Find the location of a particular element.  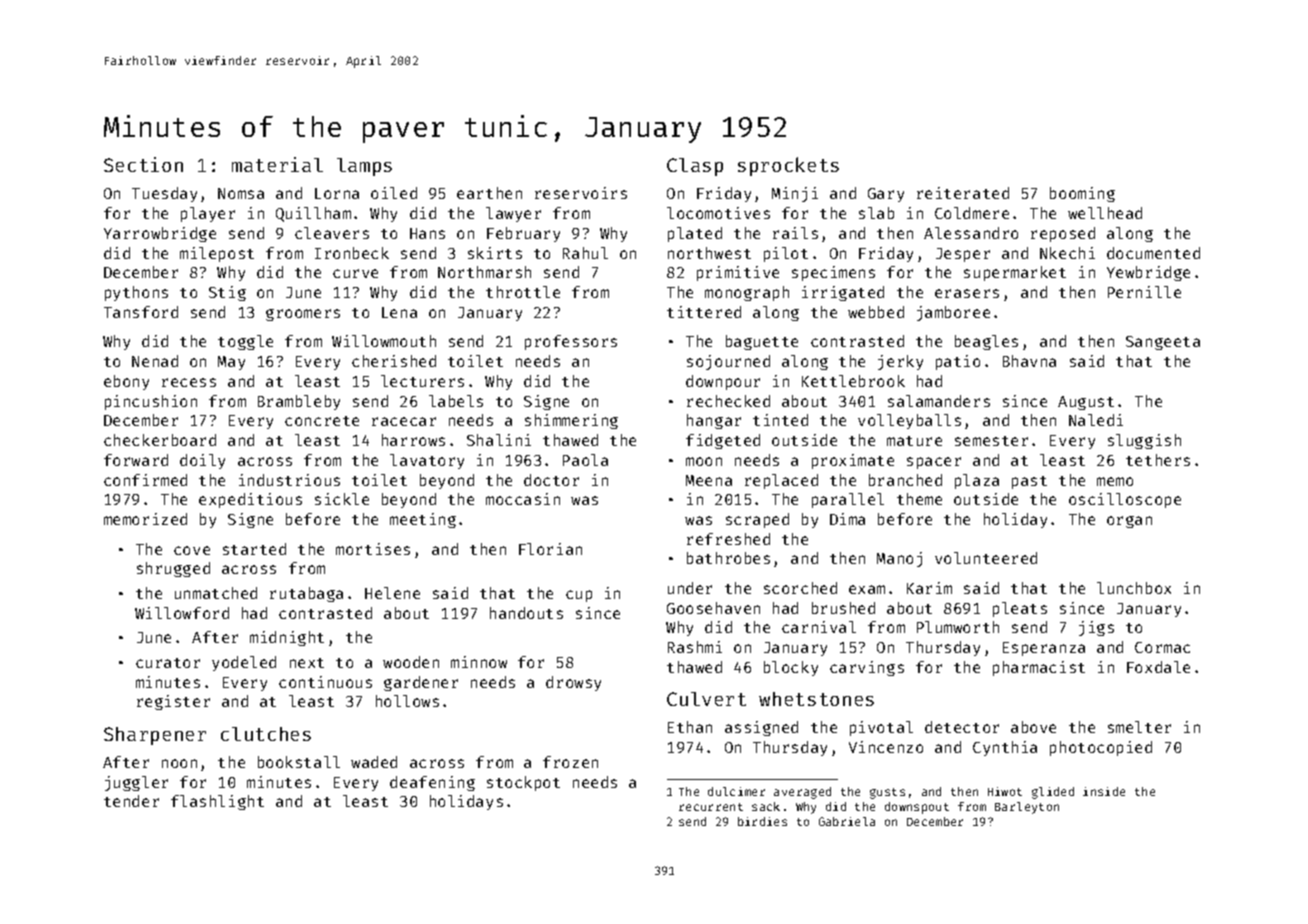

downpour is located at coordinates (723, 382).
